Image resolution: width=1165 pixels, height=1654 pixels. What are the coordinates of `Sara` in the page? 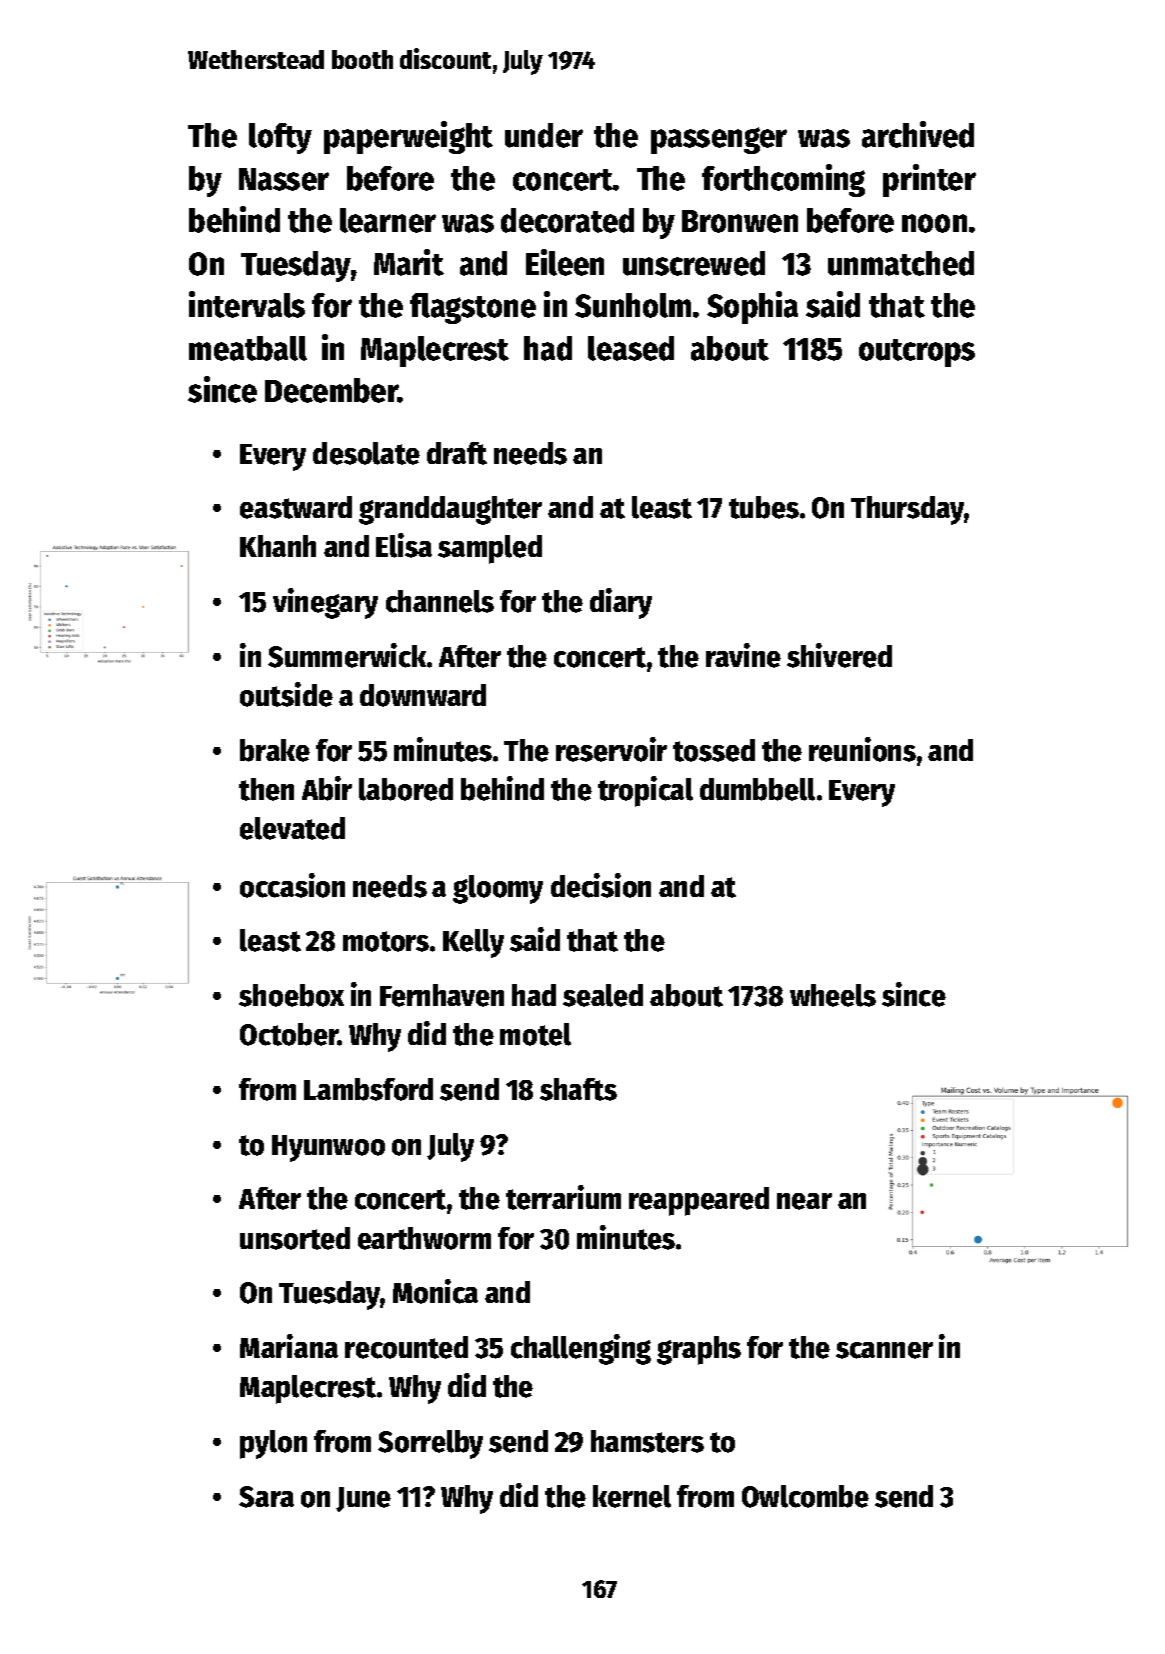 It's located at (266, 1497).
